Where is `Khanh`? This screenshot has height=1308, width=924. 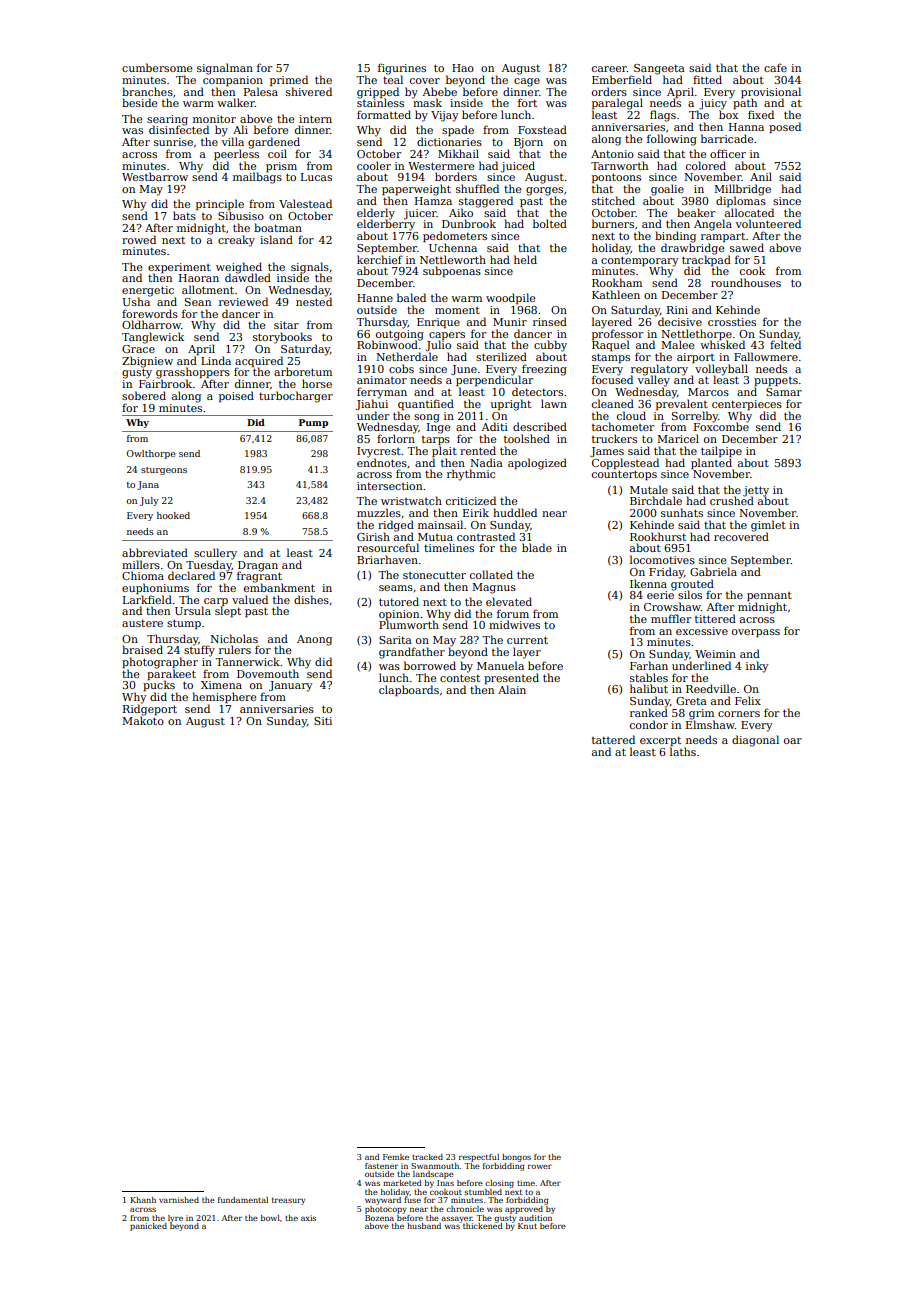
Khanh is located at coordinates (143, 1200).
